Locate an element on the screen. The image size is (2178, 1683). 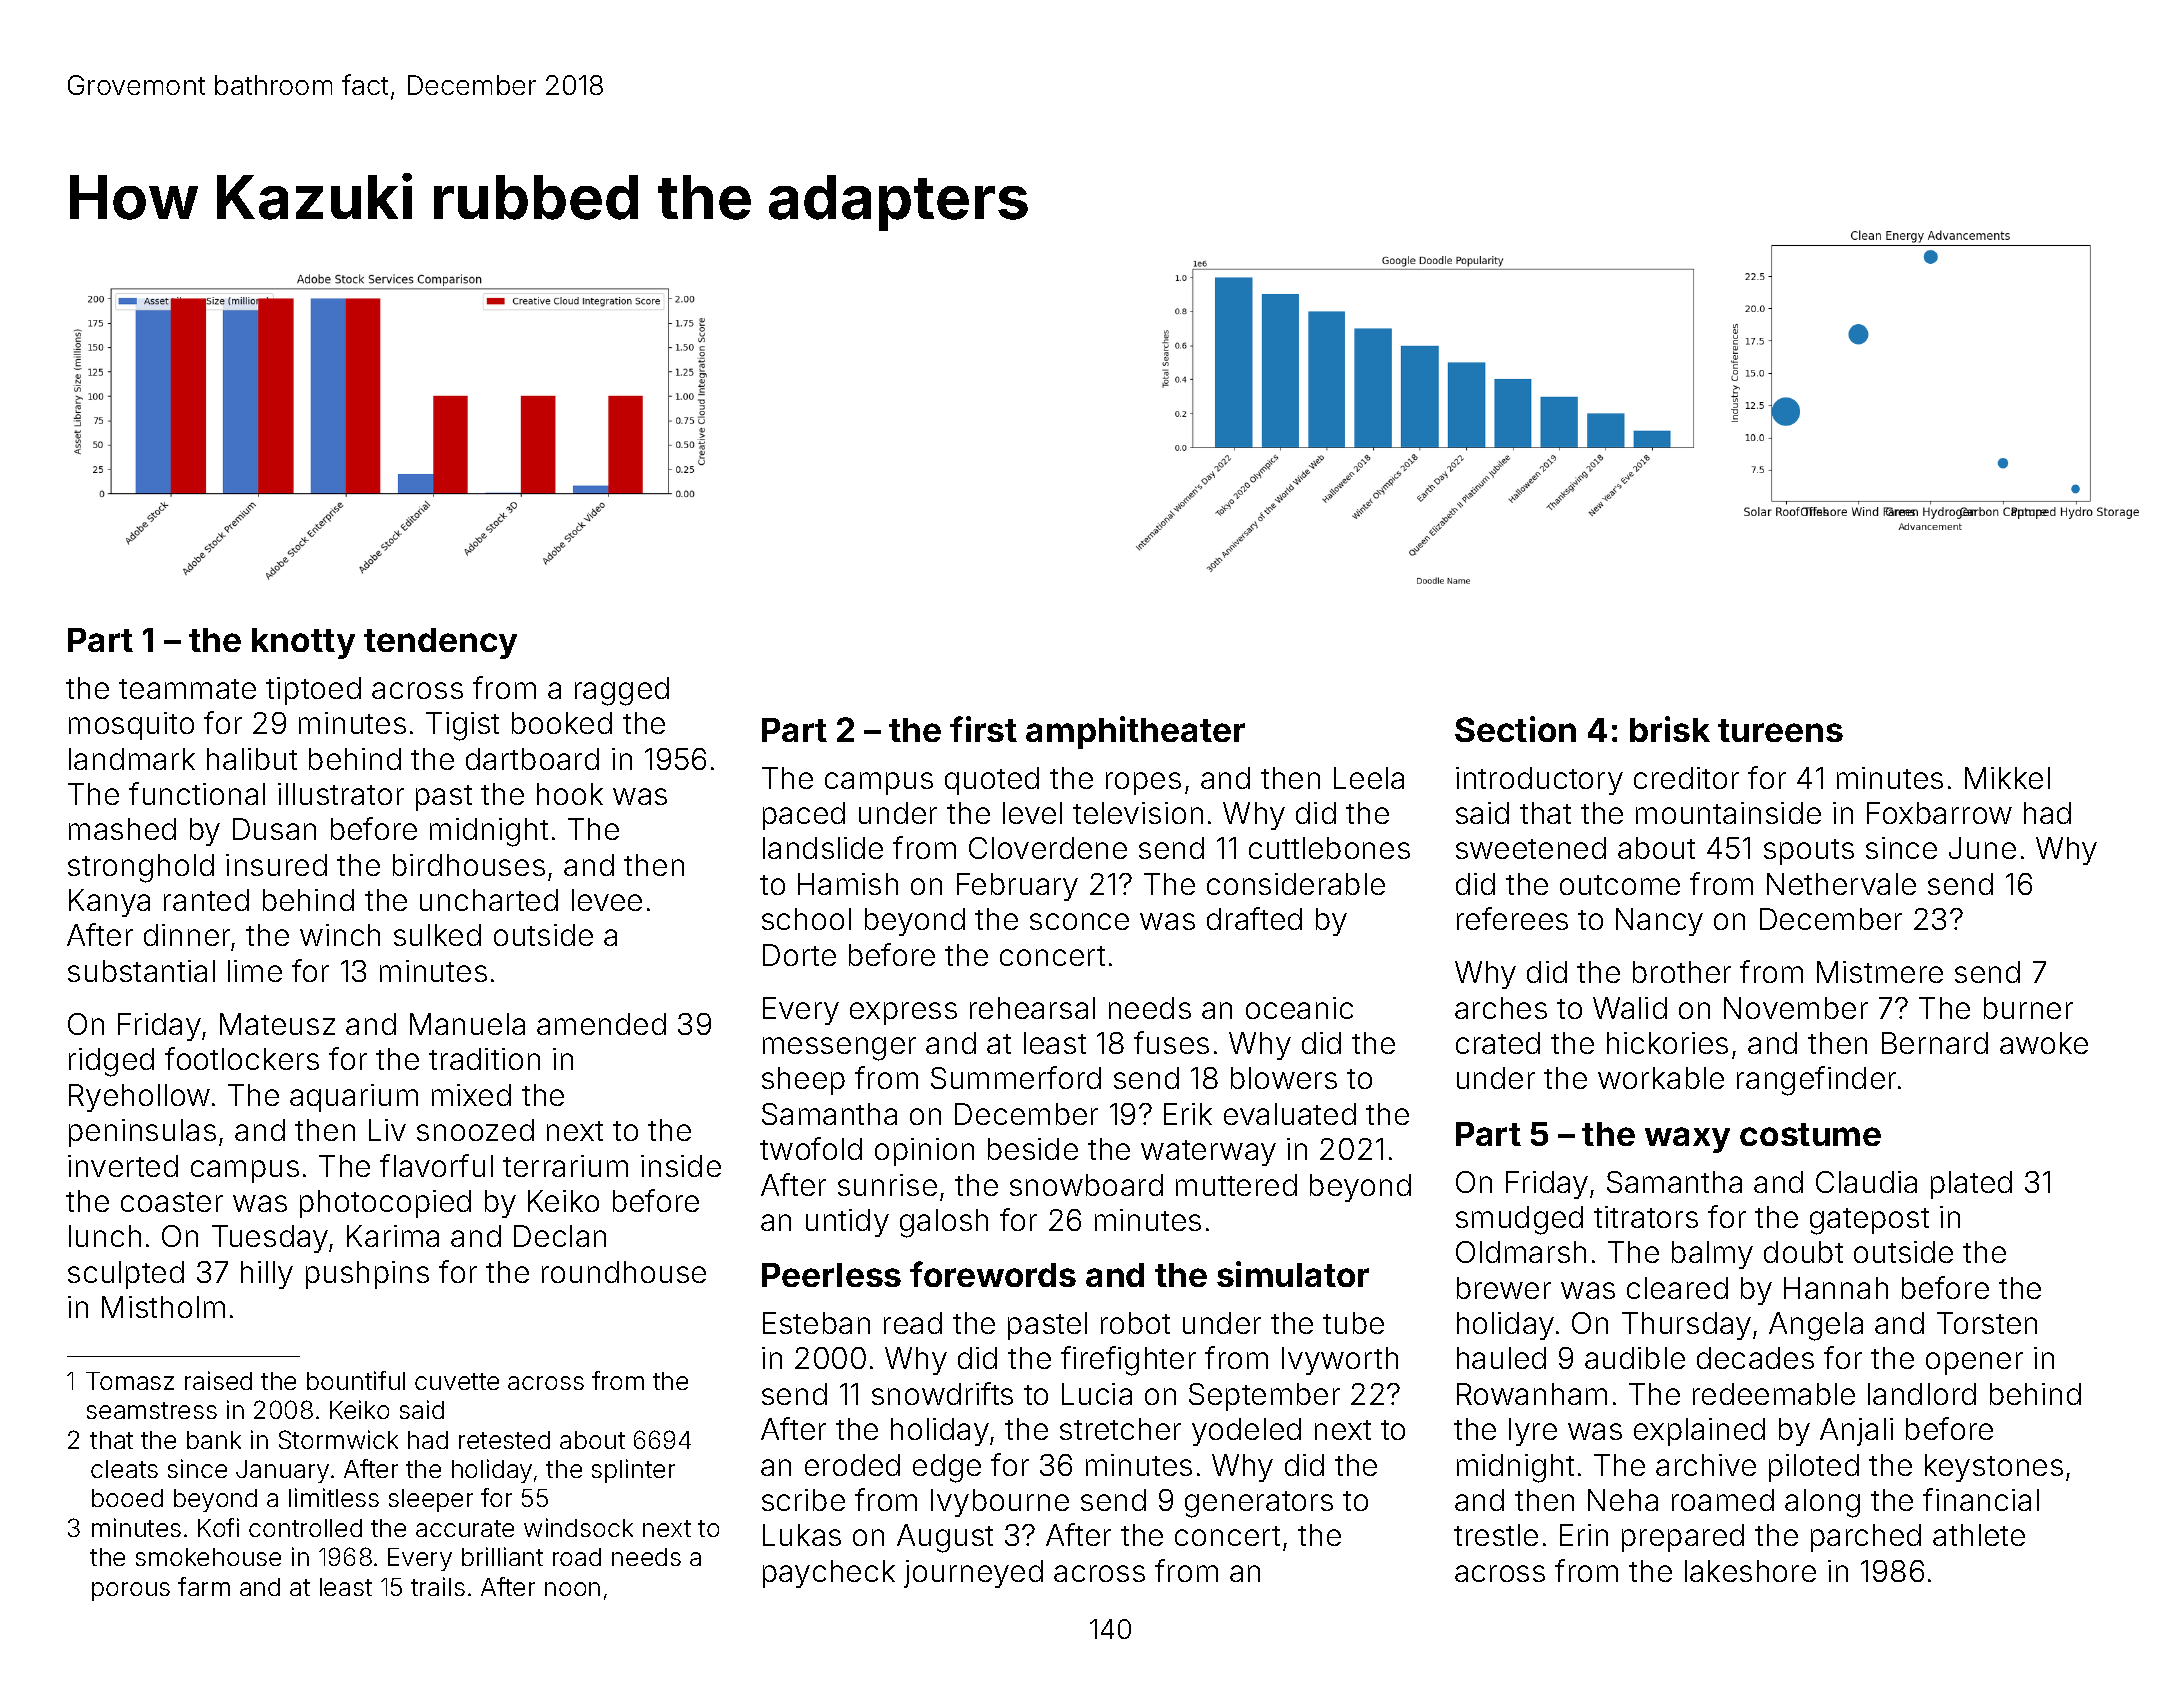
yodeled is located at coordinates (1246, 1432).
